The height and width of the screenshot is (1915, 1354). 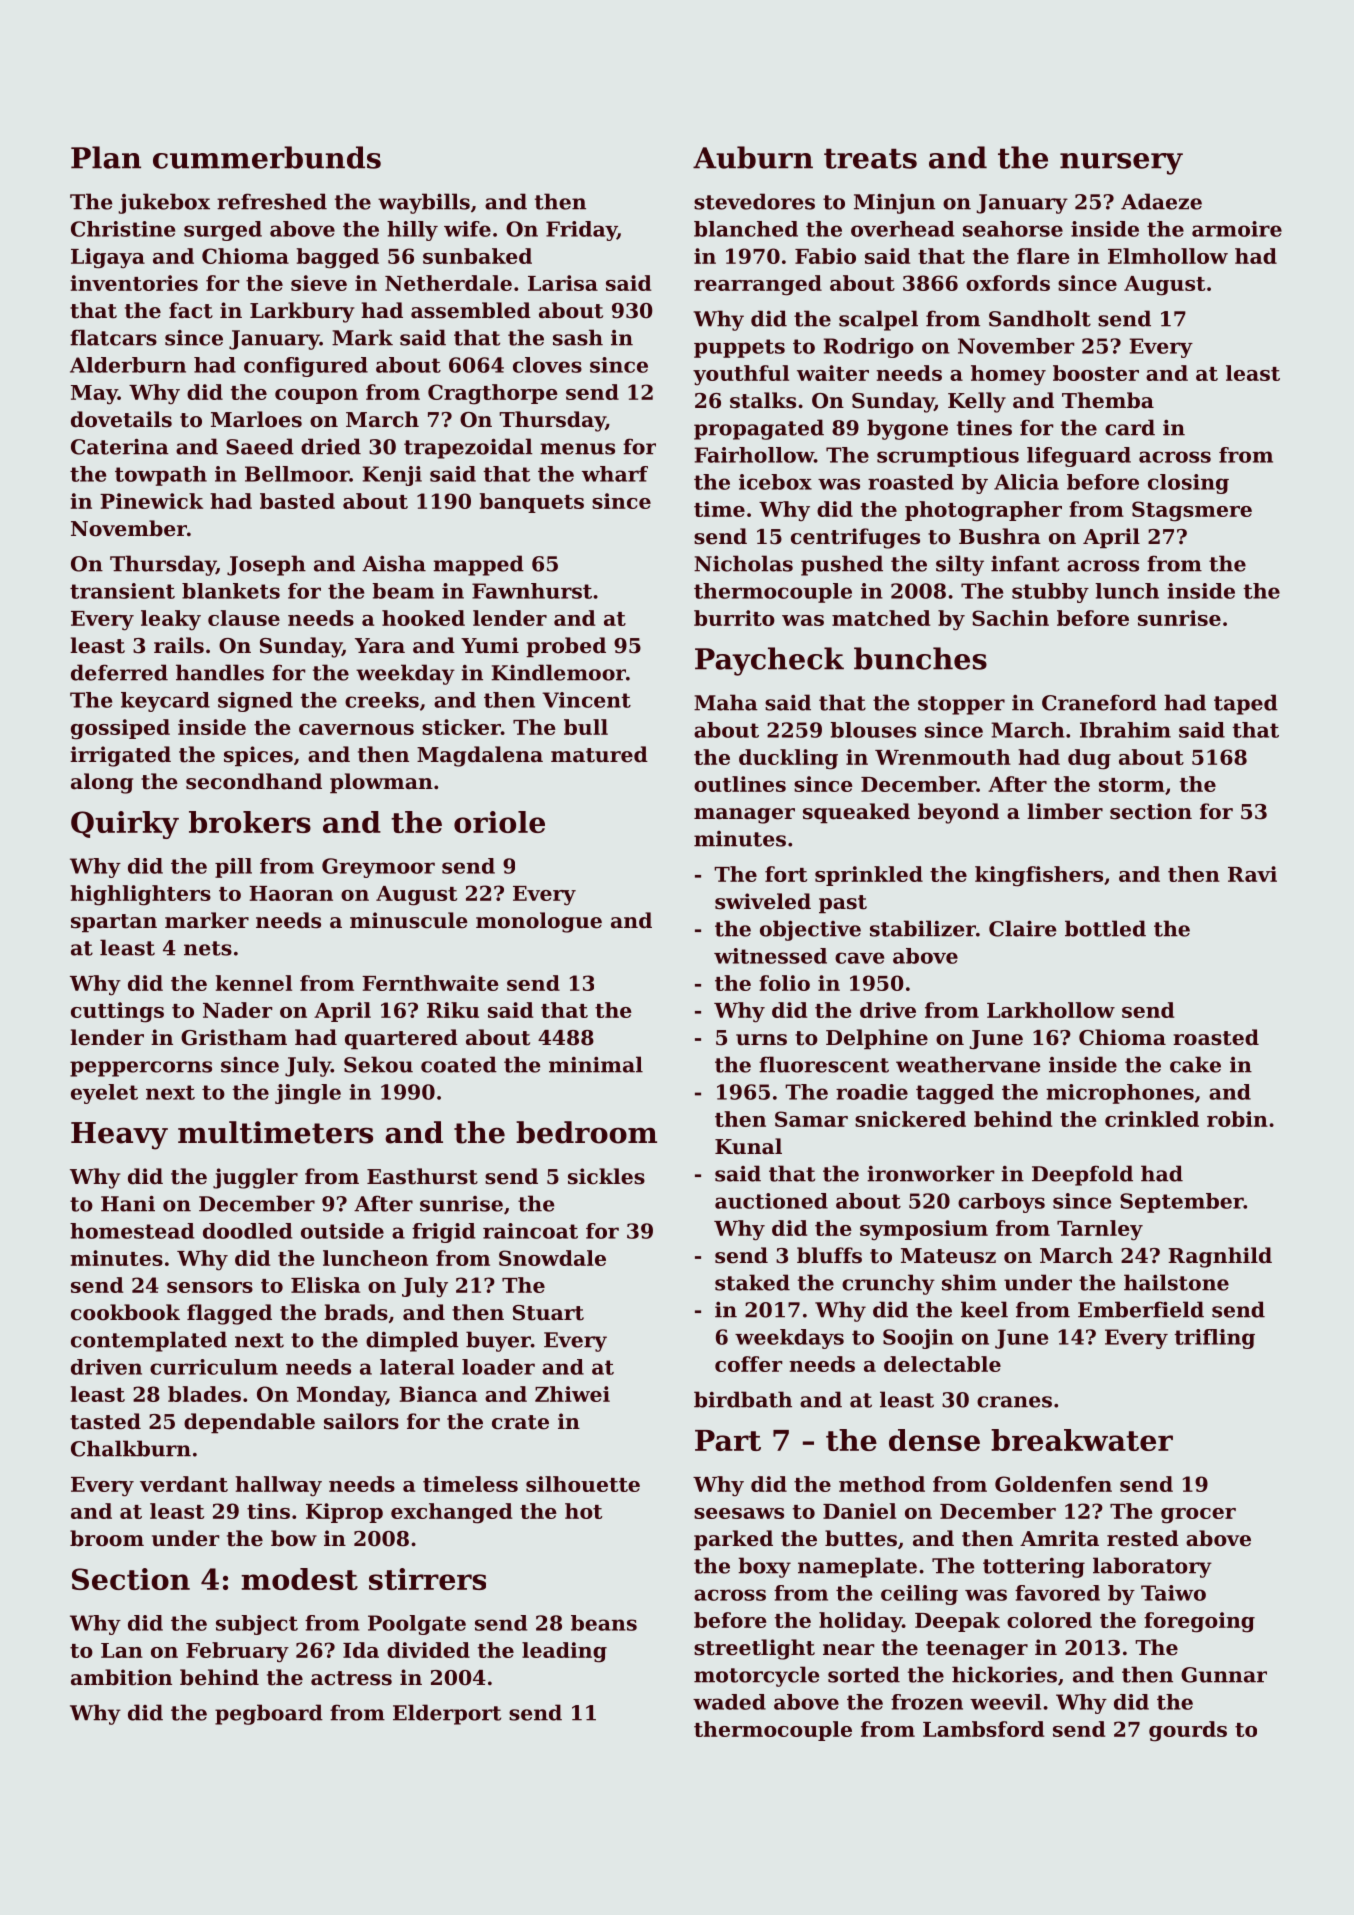 I want to click on beans, so click(x=604, y=1623).
